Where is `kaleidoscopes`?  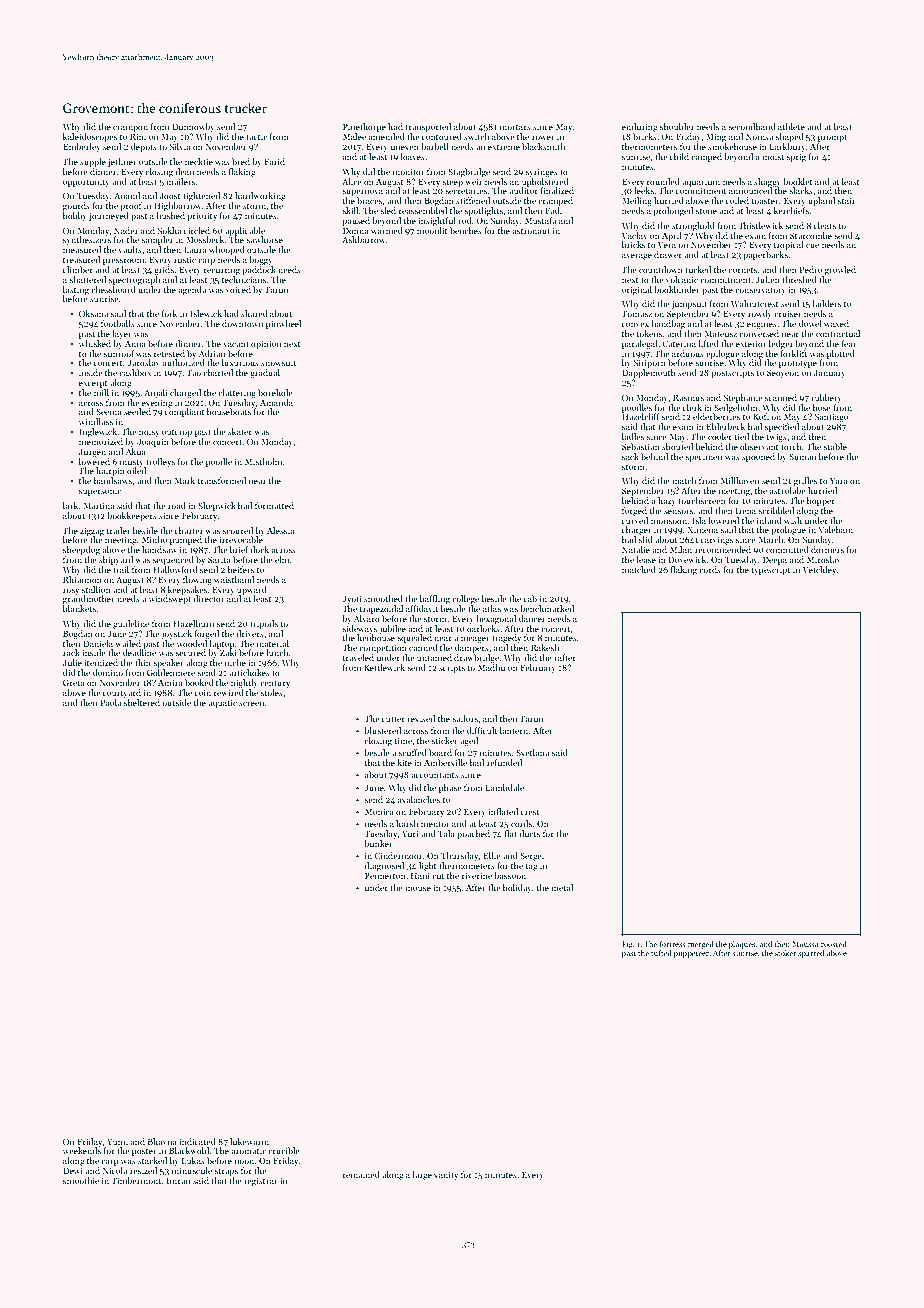
kaleidoscopes is located at coordinates (90, 137).
